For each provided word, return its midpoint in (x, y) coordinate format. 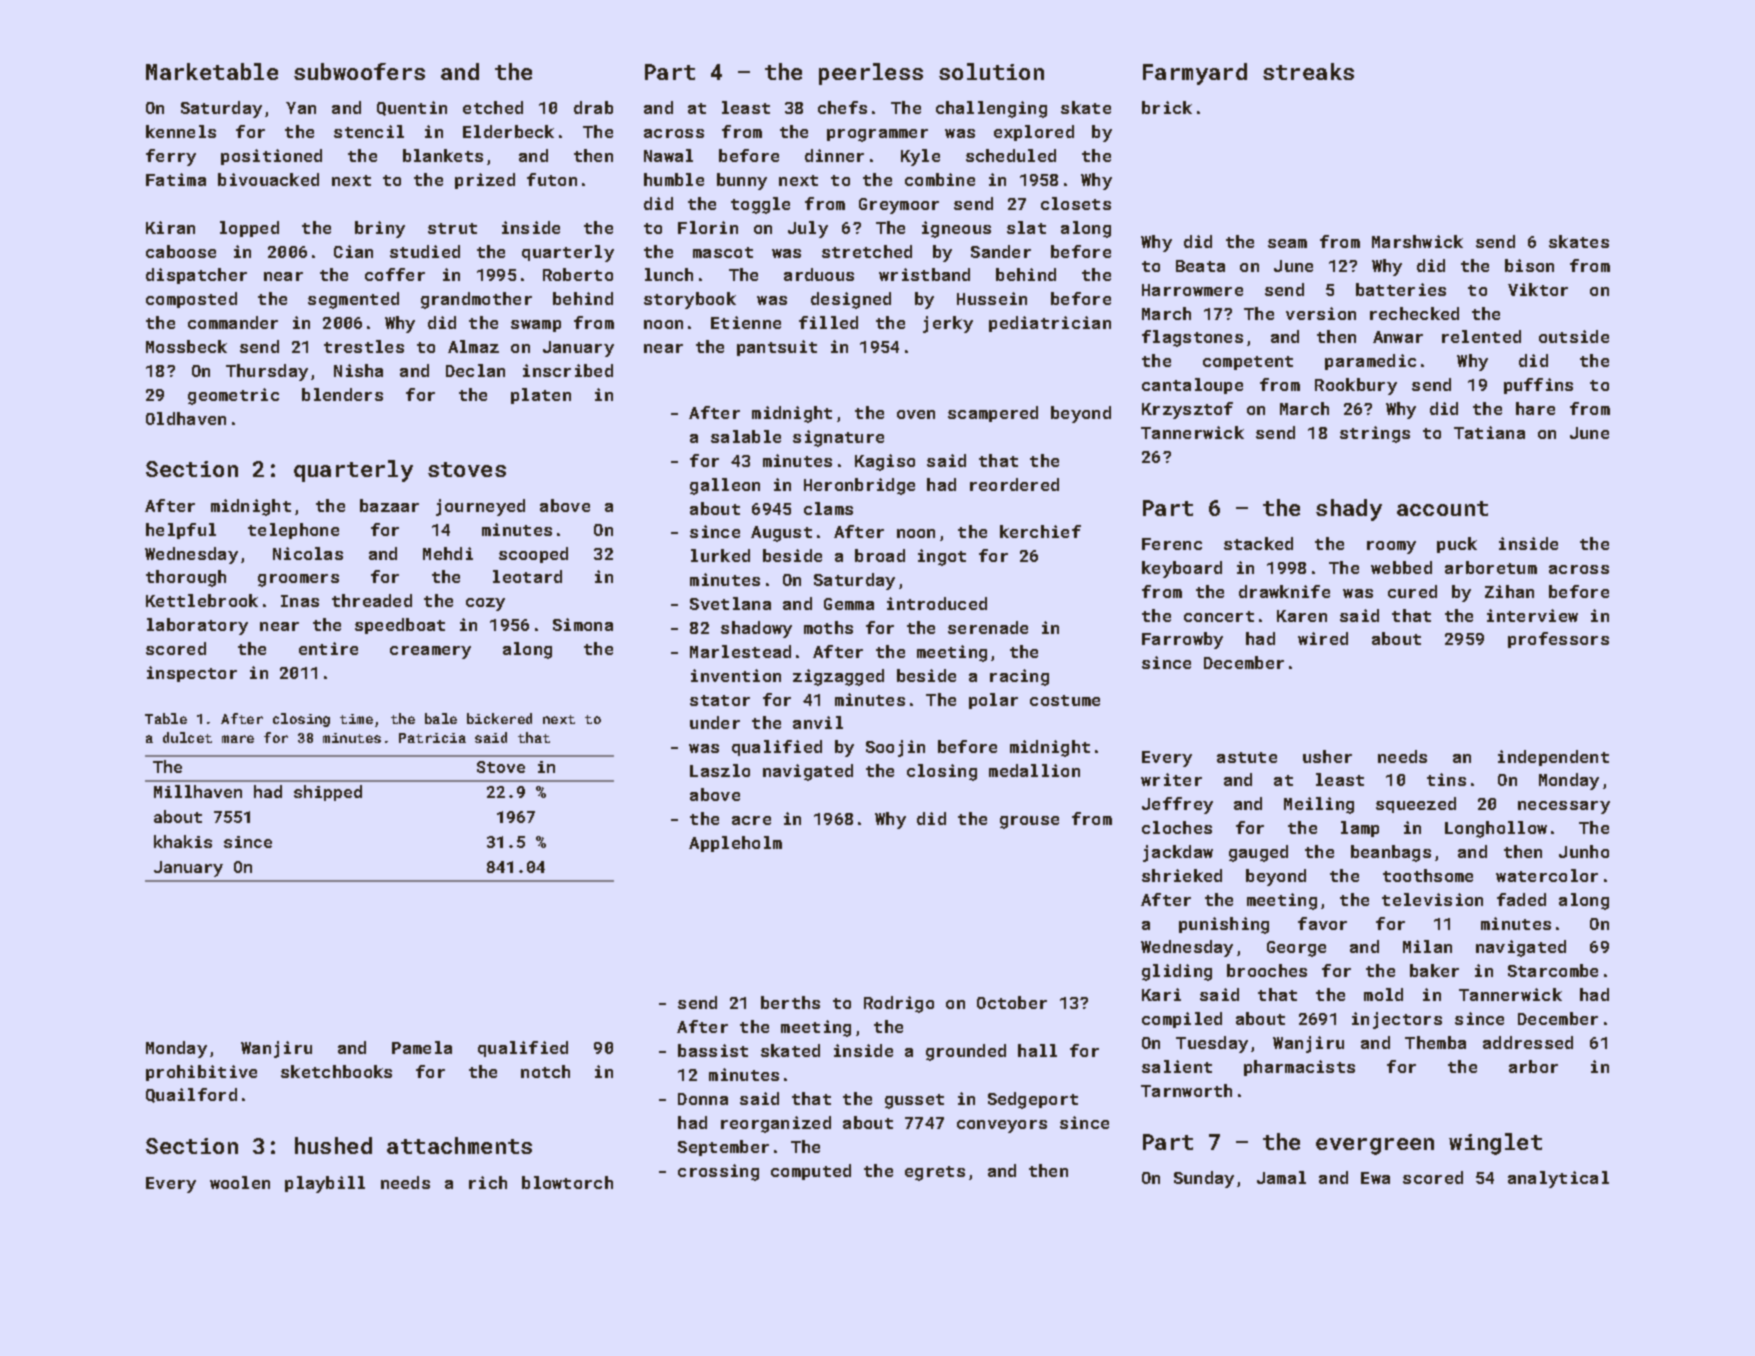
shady (1349, 510)
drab (593, 107)
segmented (353, 300)
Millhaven (198, 791)
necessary (1564, 807)
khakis (183, 841)
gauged (1258, 853)
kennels (181, 131)
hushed (333, 1145)
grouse (1029, 822)
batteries (1401, 289)
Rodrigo (899, 1004)
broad (880, 555)
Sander (1001, 251)
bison (1529, 265)
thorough (186, 578)
